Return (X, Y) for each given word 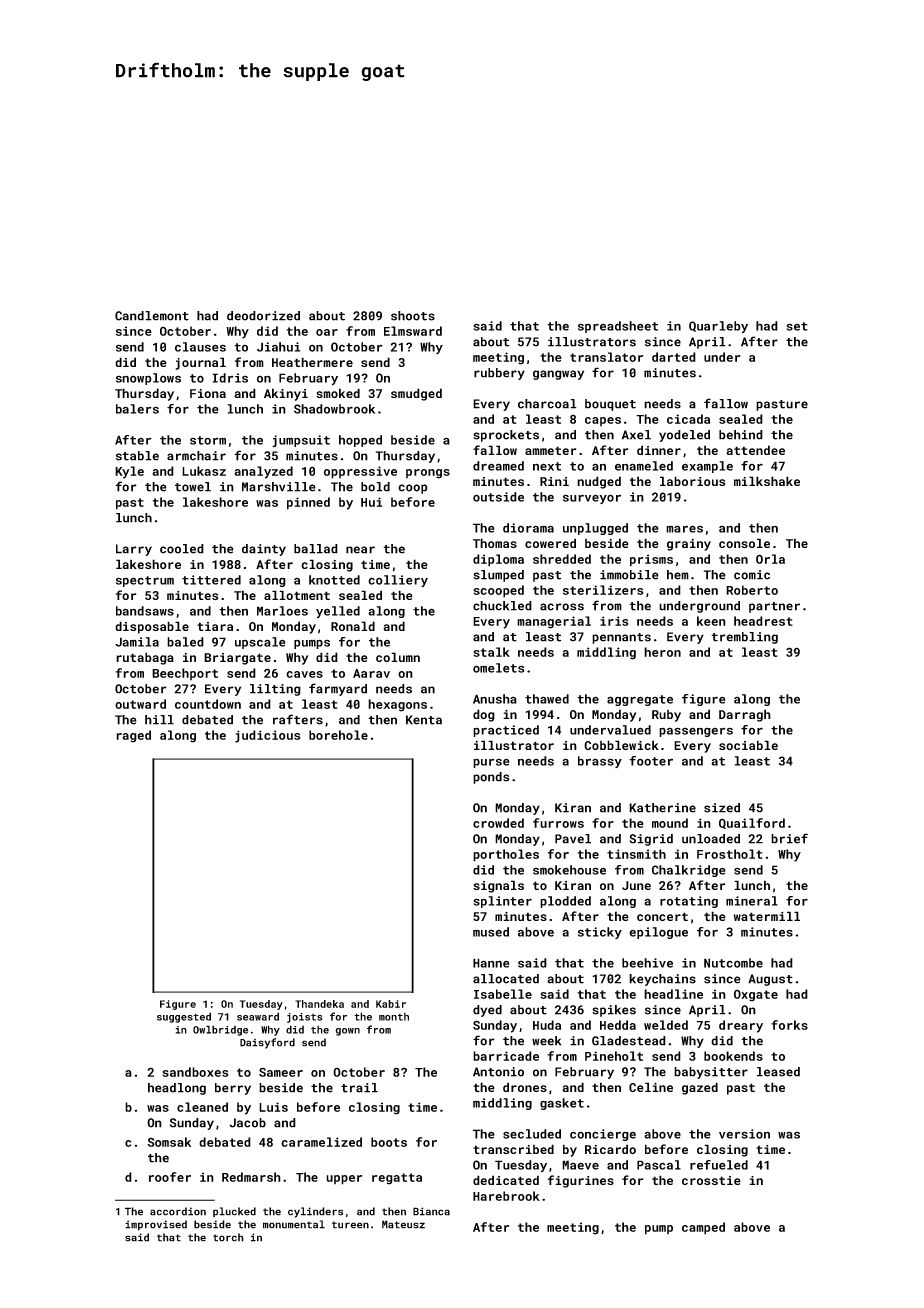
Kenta (424, 720)
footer (651, 761)
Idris (230, 378)
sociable (748, 745)
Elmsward (413, 331)
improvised (156, 1225)
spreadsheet (618, 327)
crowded (498, 823)
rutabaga (145, 658)
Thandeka (319, 1004)
